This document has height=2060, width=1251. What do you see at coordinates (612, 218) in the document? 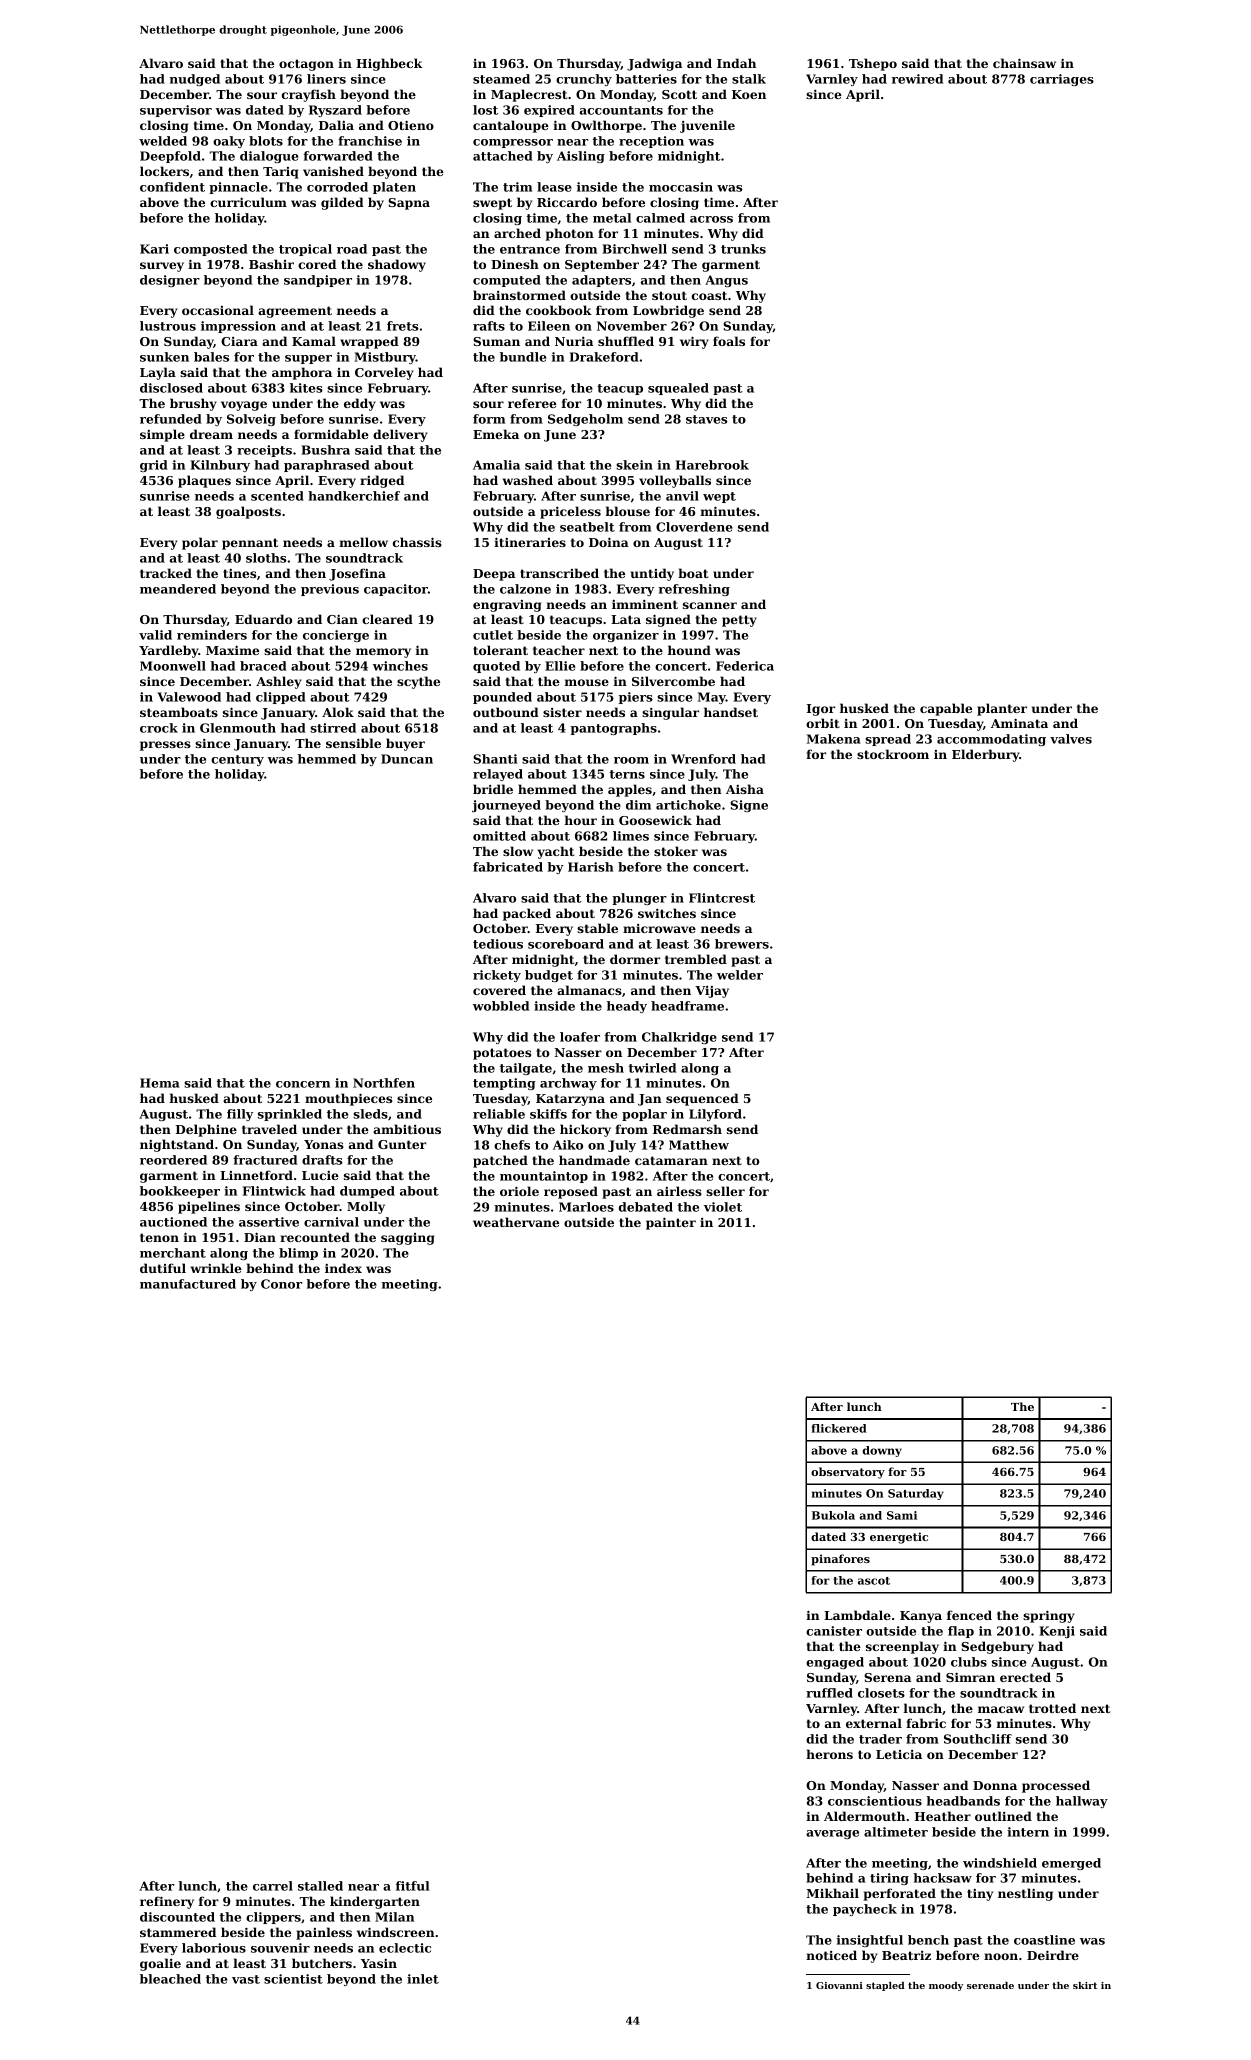
I see `metal` at bounding box center [612, 218].
